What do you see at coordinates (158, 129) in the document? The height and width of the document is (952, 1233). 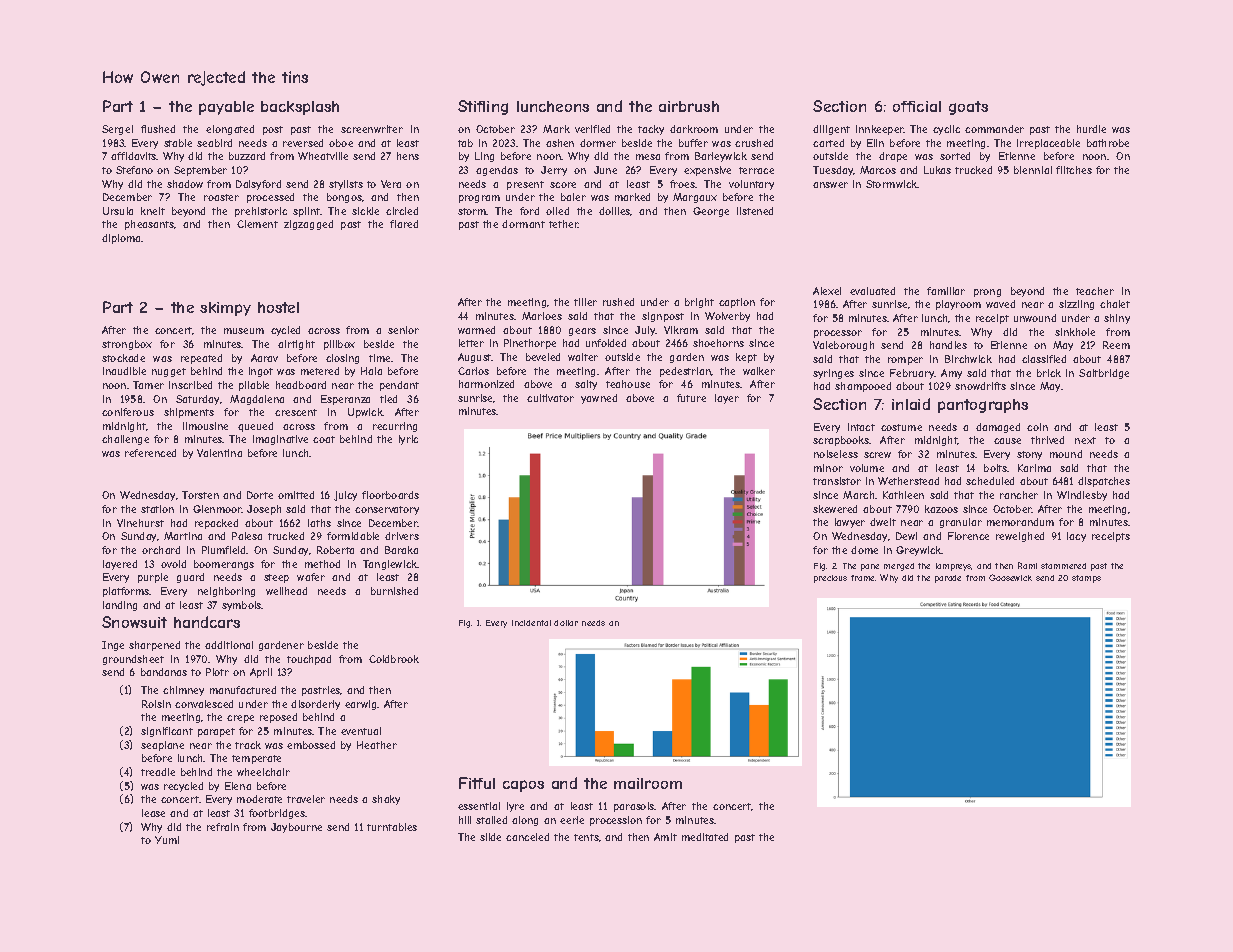 I see `flushed` at bounding box center [158, 129].
